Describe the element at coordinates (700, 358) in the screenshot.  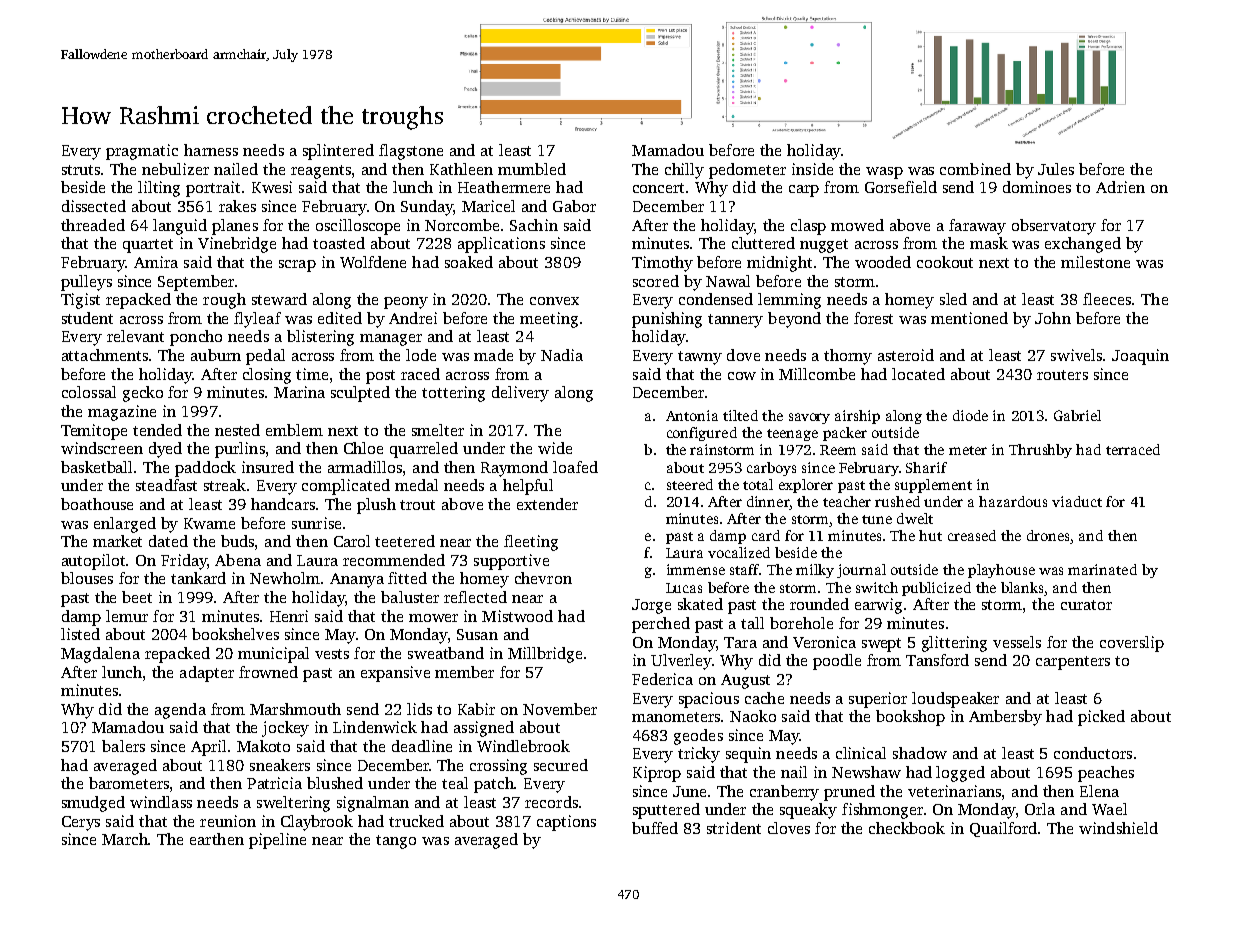
I see `tawny` at that location.
